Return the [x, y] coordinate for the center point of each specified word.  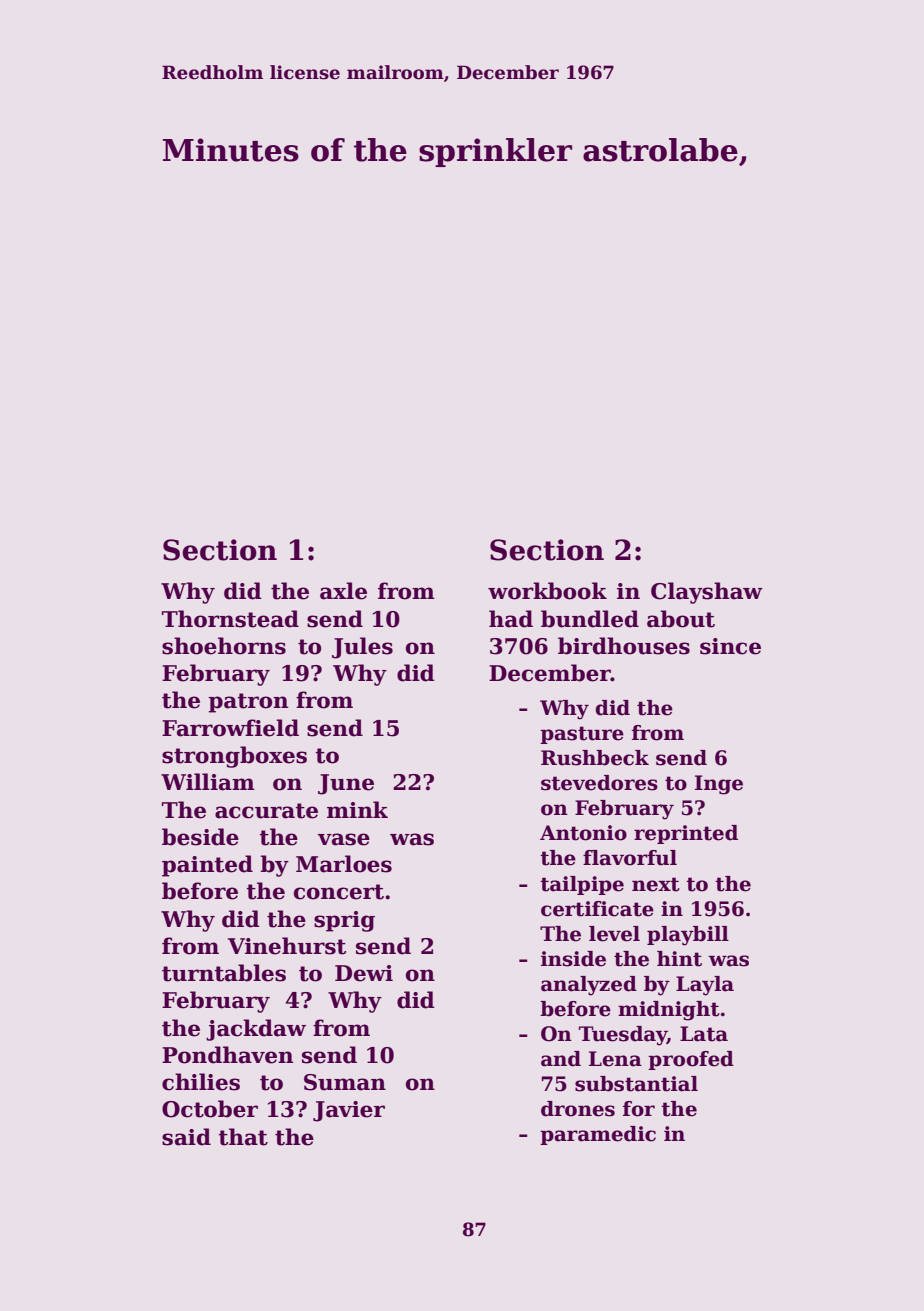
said [186, 1137]
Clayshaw [707, 593]
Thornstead [230, 619]
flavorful [630, 858]
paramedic [598, 1135]
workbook [547, 591]
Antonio [583, 833]
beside [200, 837]
